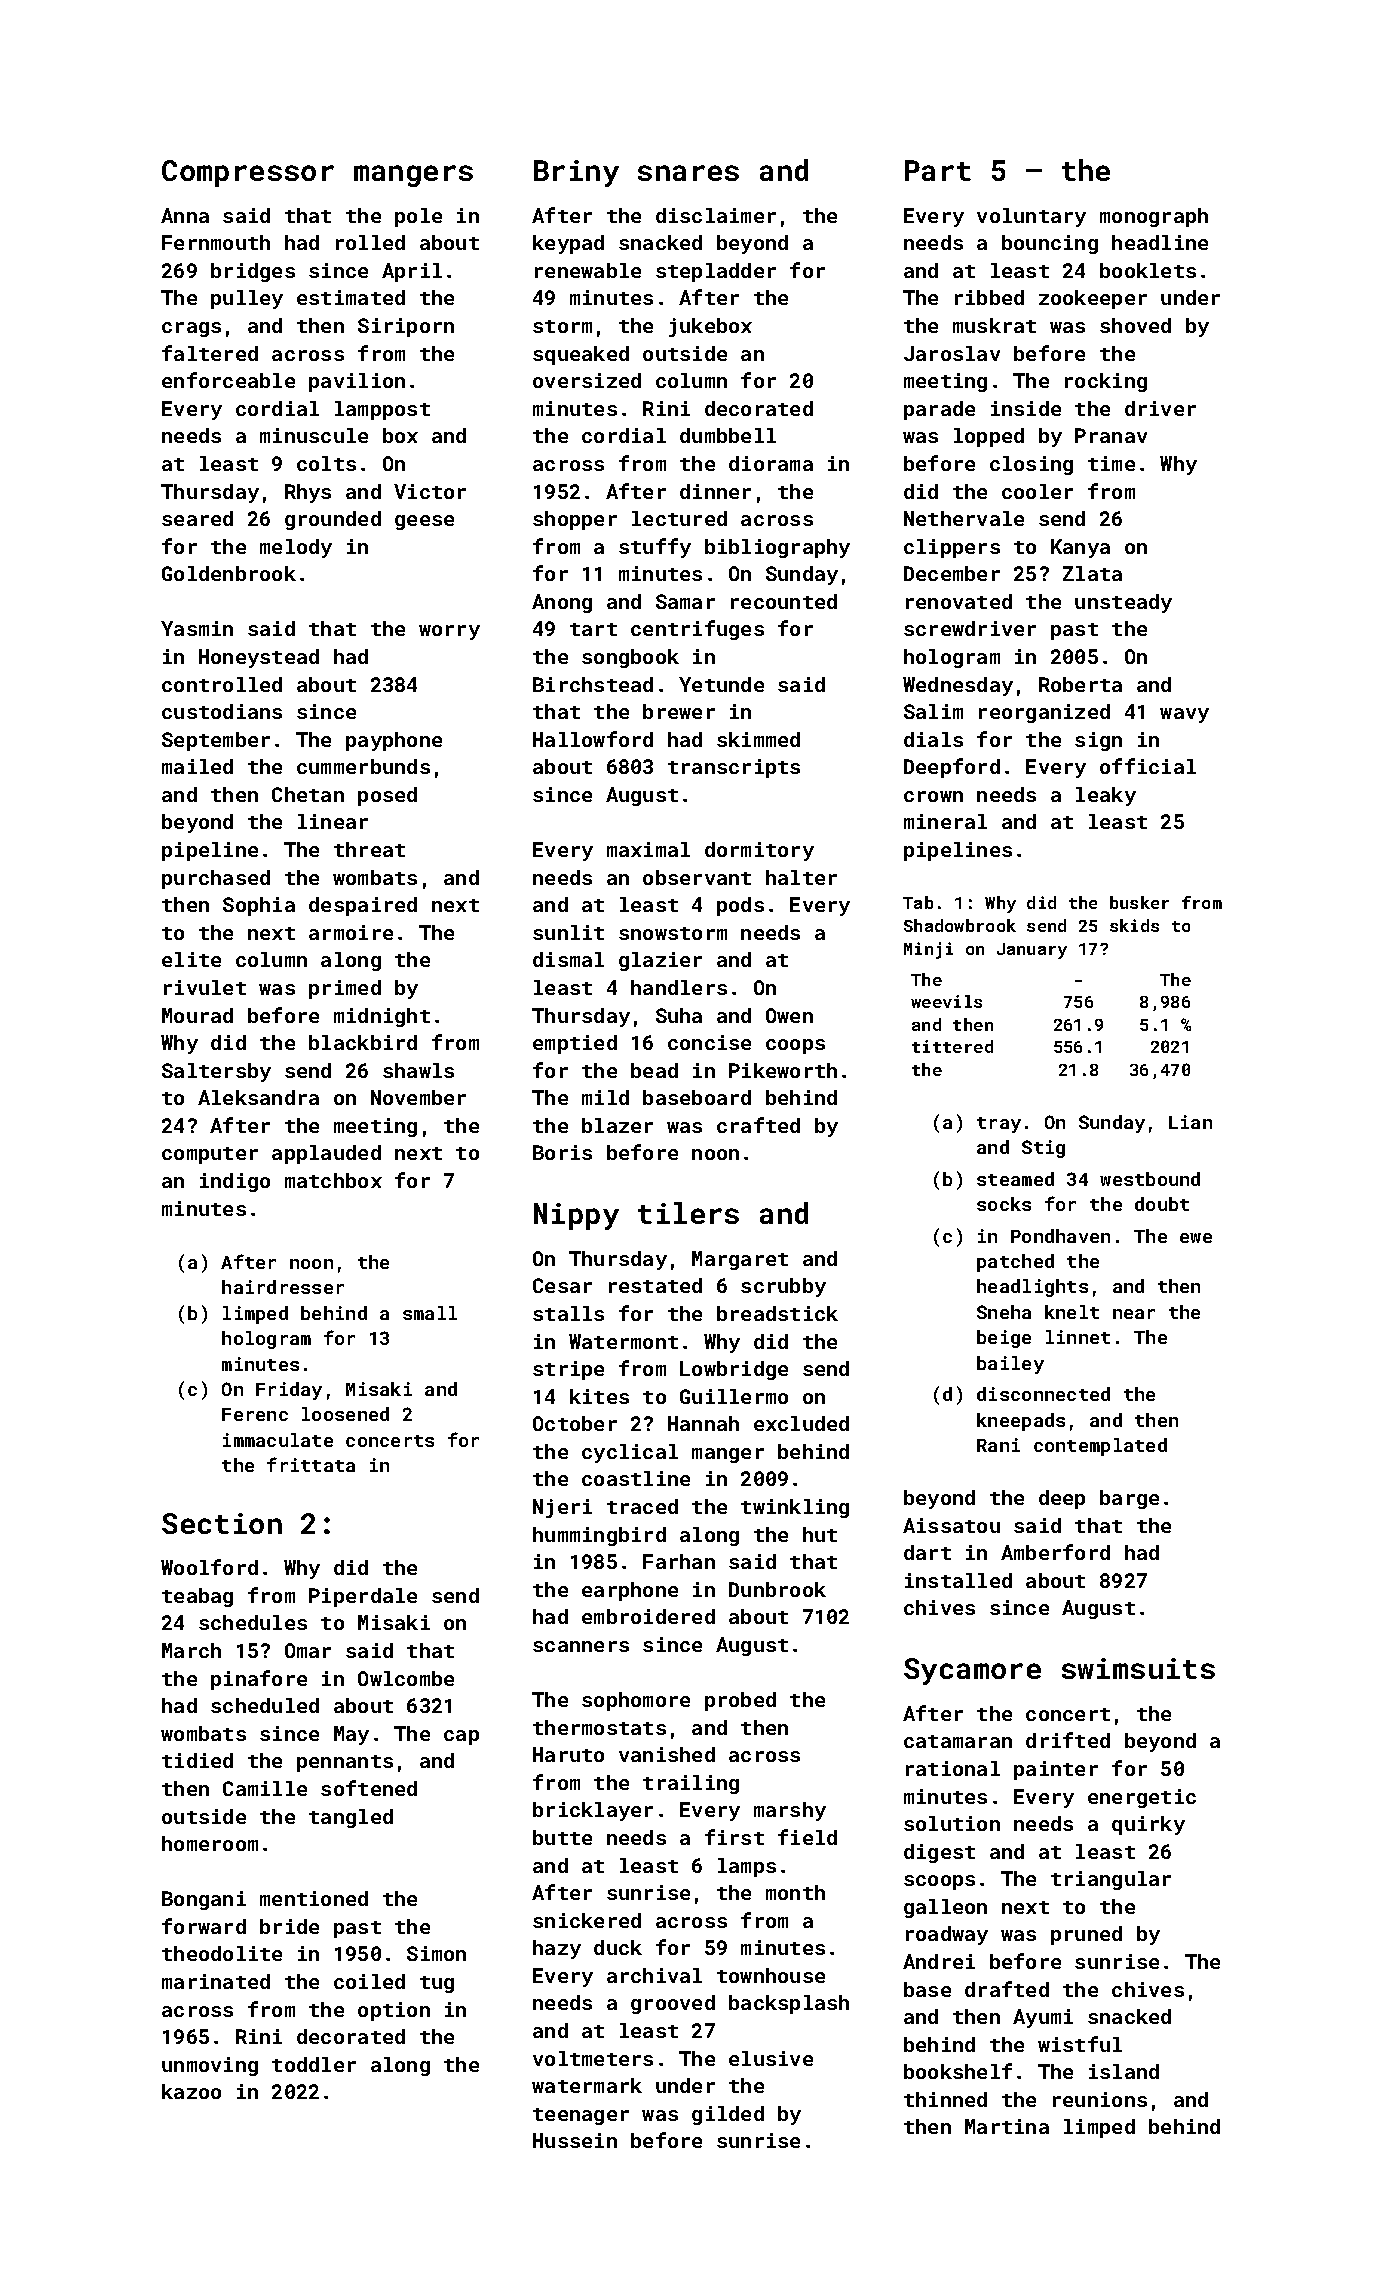 The width and height of the screenshot is (1389, 2288). What do you see at coordinates (382, 1017) in the screenshot?
I see `midnight` at bounding box center [382, 1017].
